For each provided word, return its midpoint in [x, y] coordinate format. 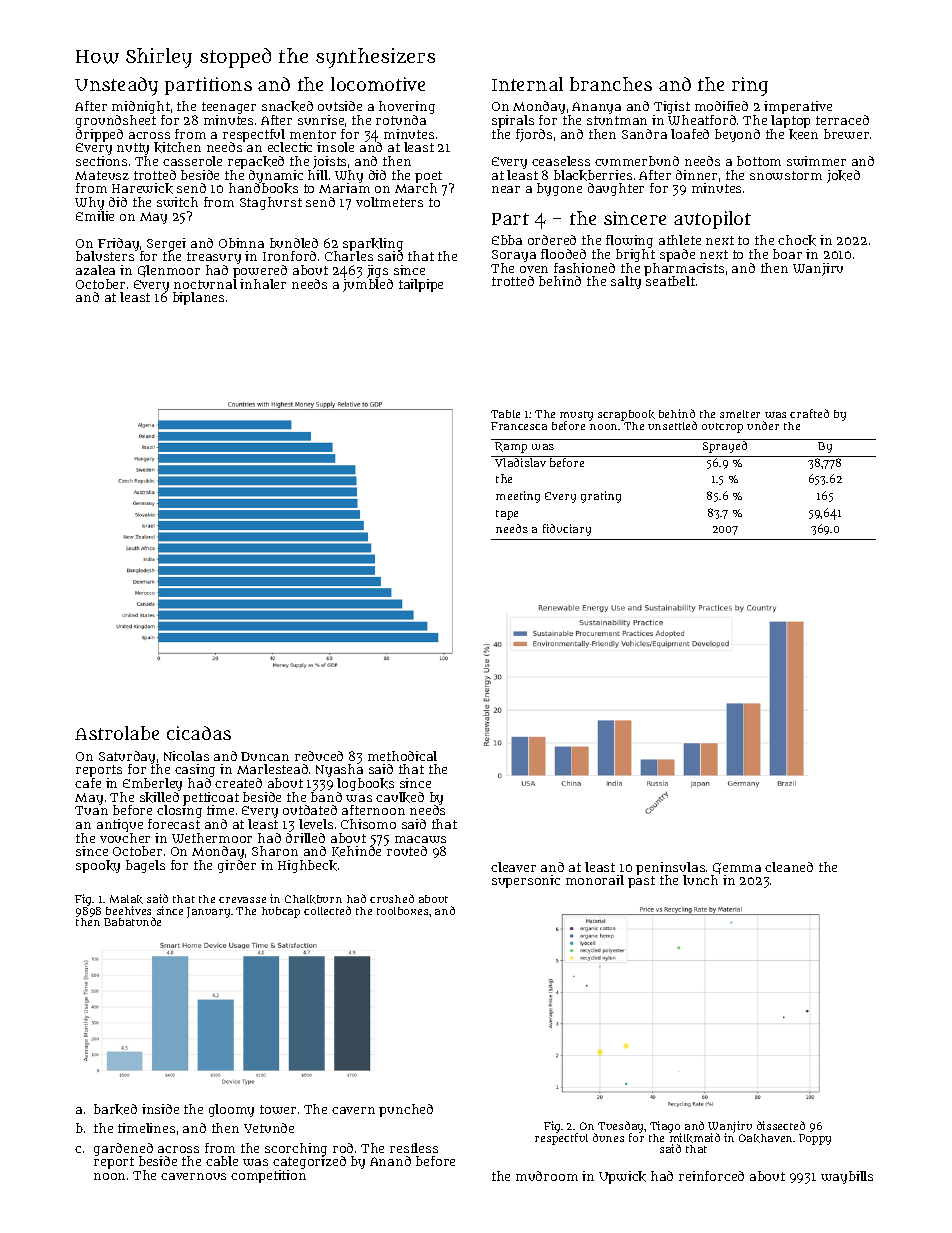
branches [611, 84]
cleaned [789, 867]
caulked [400, 797]
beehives [128, 910]
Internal [527, 84]
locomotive [378, 84]
